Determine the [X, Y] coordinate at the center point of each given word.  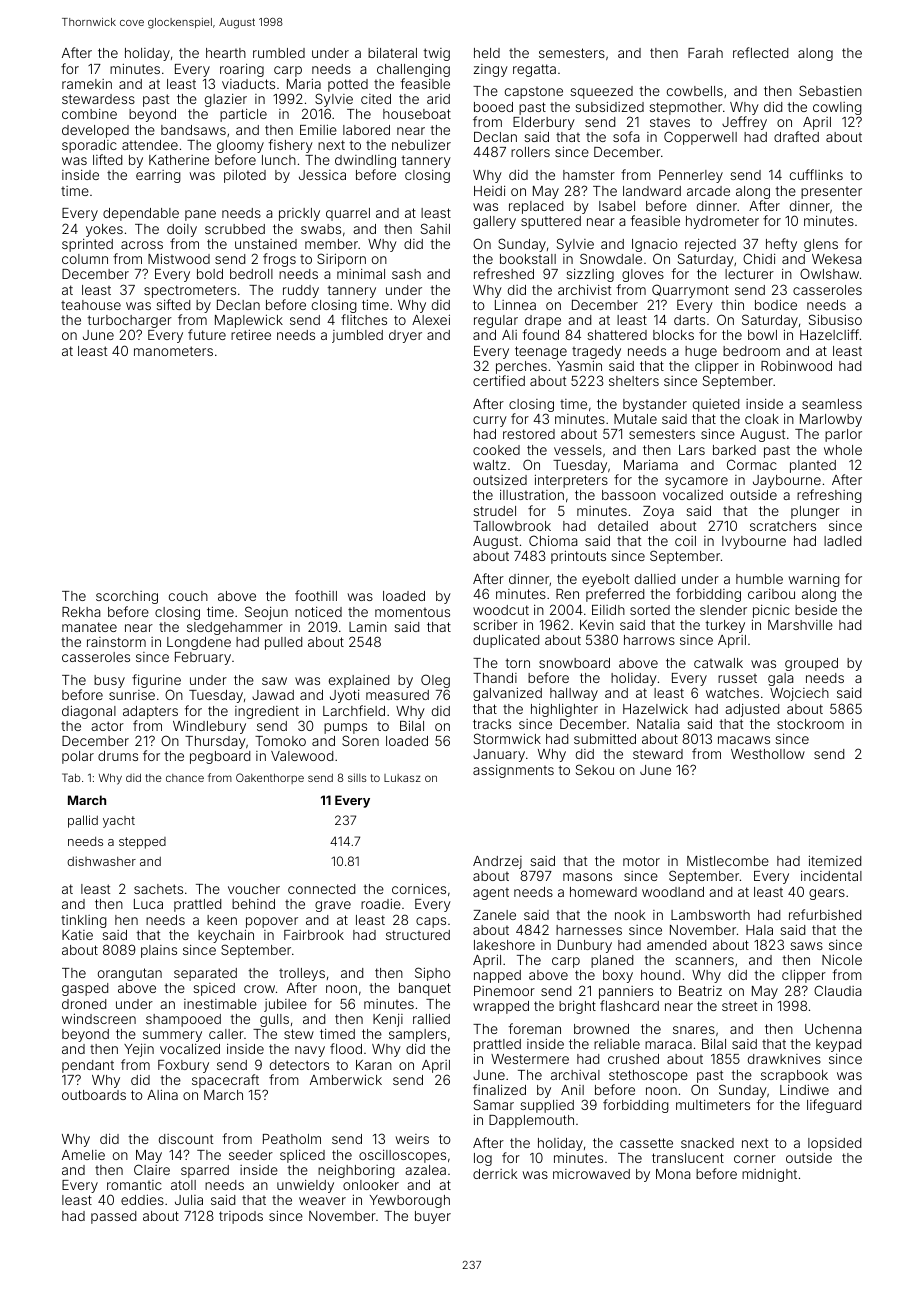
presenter [831, 193]
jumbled [357, 336]
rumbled [279, 53]
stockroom [810, 724]
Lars [692, 450]
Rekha [81, 612]
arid [438, 99]
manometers [173, 351]
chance [185, 778]
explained [359, 682]
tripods [241, 1217]
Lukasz [402, 778]
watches [732, 693]
